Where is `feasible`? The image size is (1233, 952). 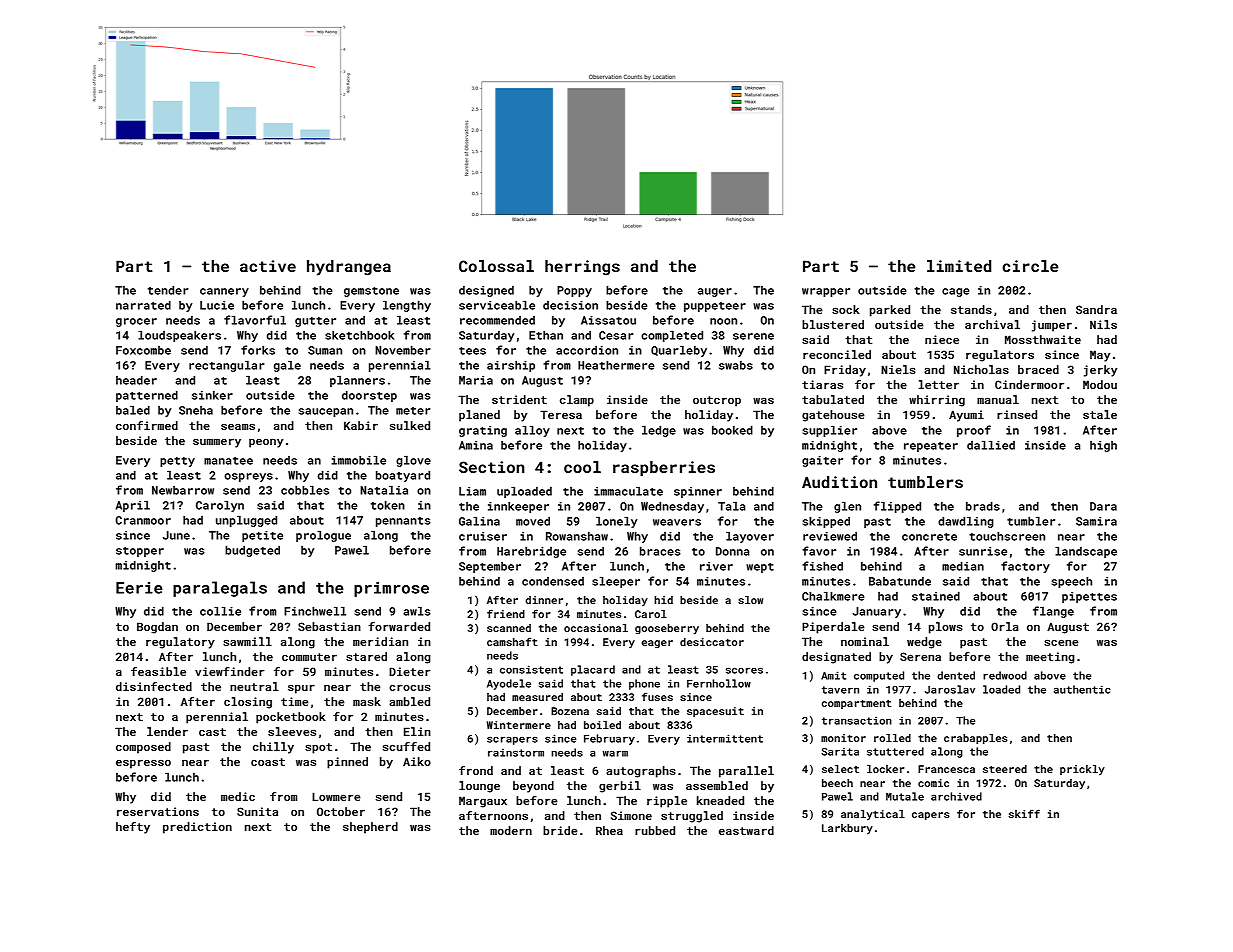 feasible is located at coordinates (158, 671).
